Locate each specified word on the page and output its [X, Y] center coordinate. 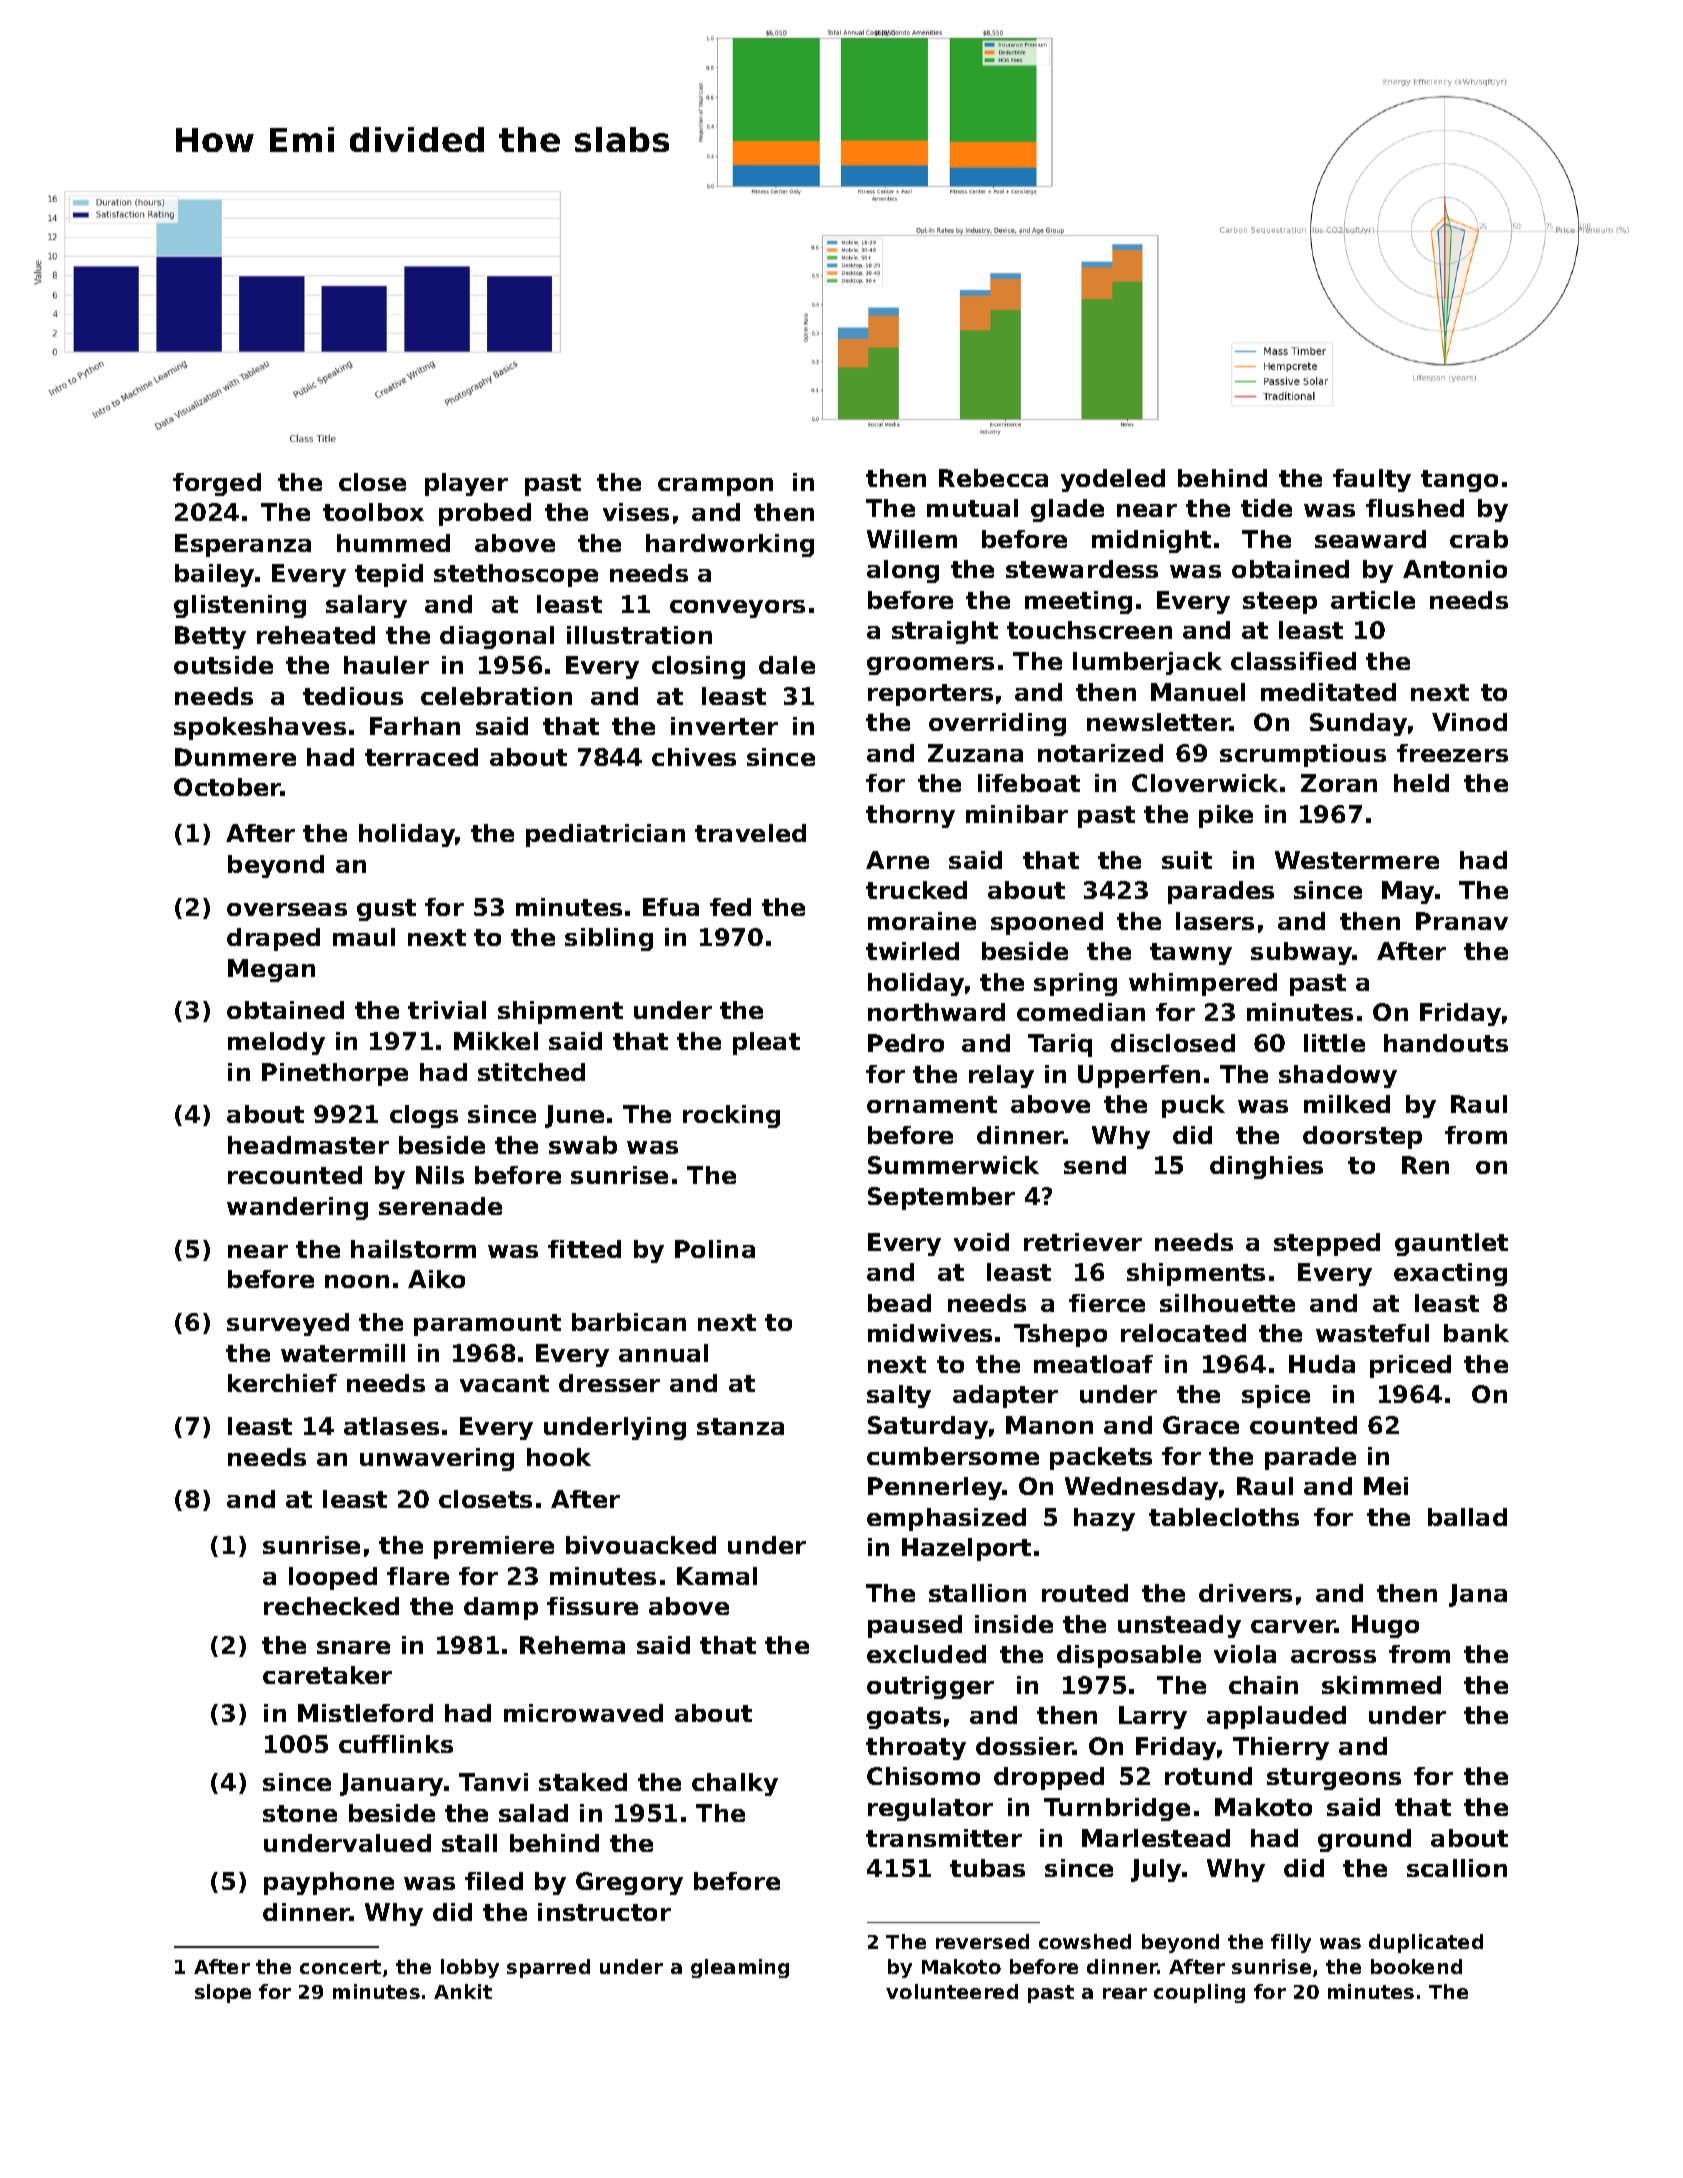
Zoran [1339, 783]
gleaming [740, 1968]
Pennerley [935, 1488]
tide [1266, 508]
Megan [271, 970]
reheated [316, 635]
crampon [715, 487]
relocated [1183, 1333]
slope [223, 1993]
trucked [916, 890]
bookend [1416, 1966]
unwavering [437, 1459]
